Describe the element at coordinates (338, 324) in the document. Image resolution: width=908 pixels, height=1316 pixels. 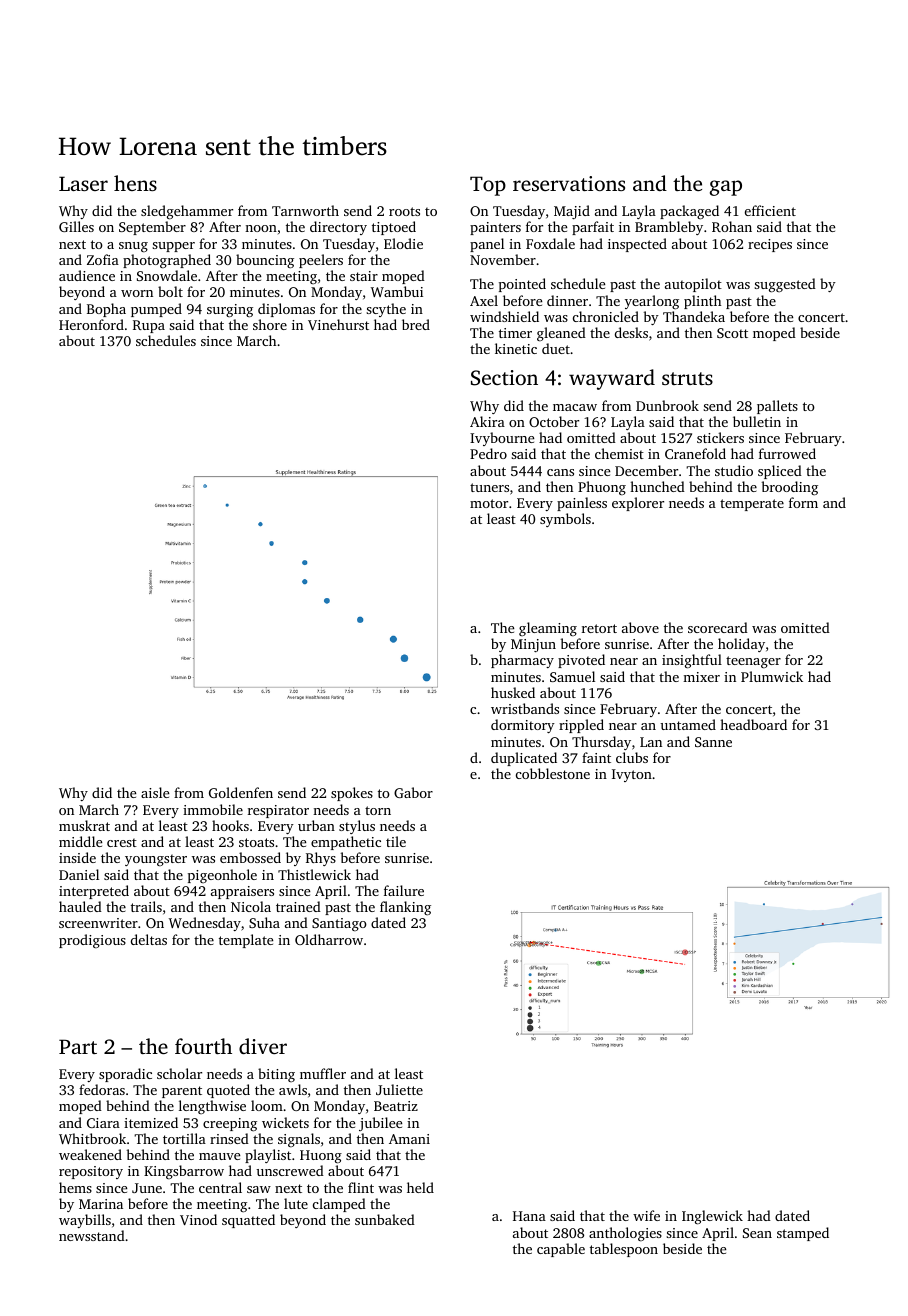
I see `Vinehurst` at that location.
